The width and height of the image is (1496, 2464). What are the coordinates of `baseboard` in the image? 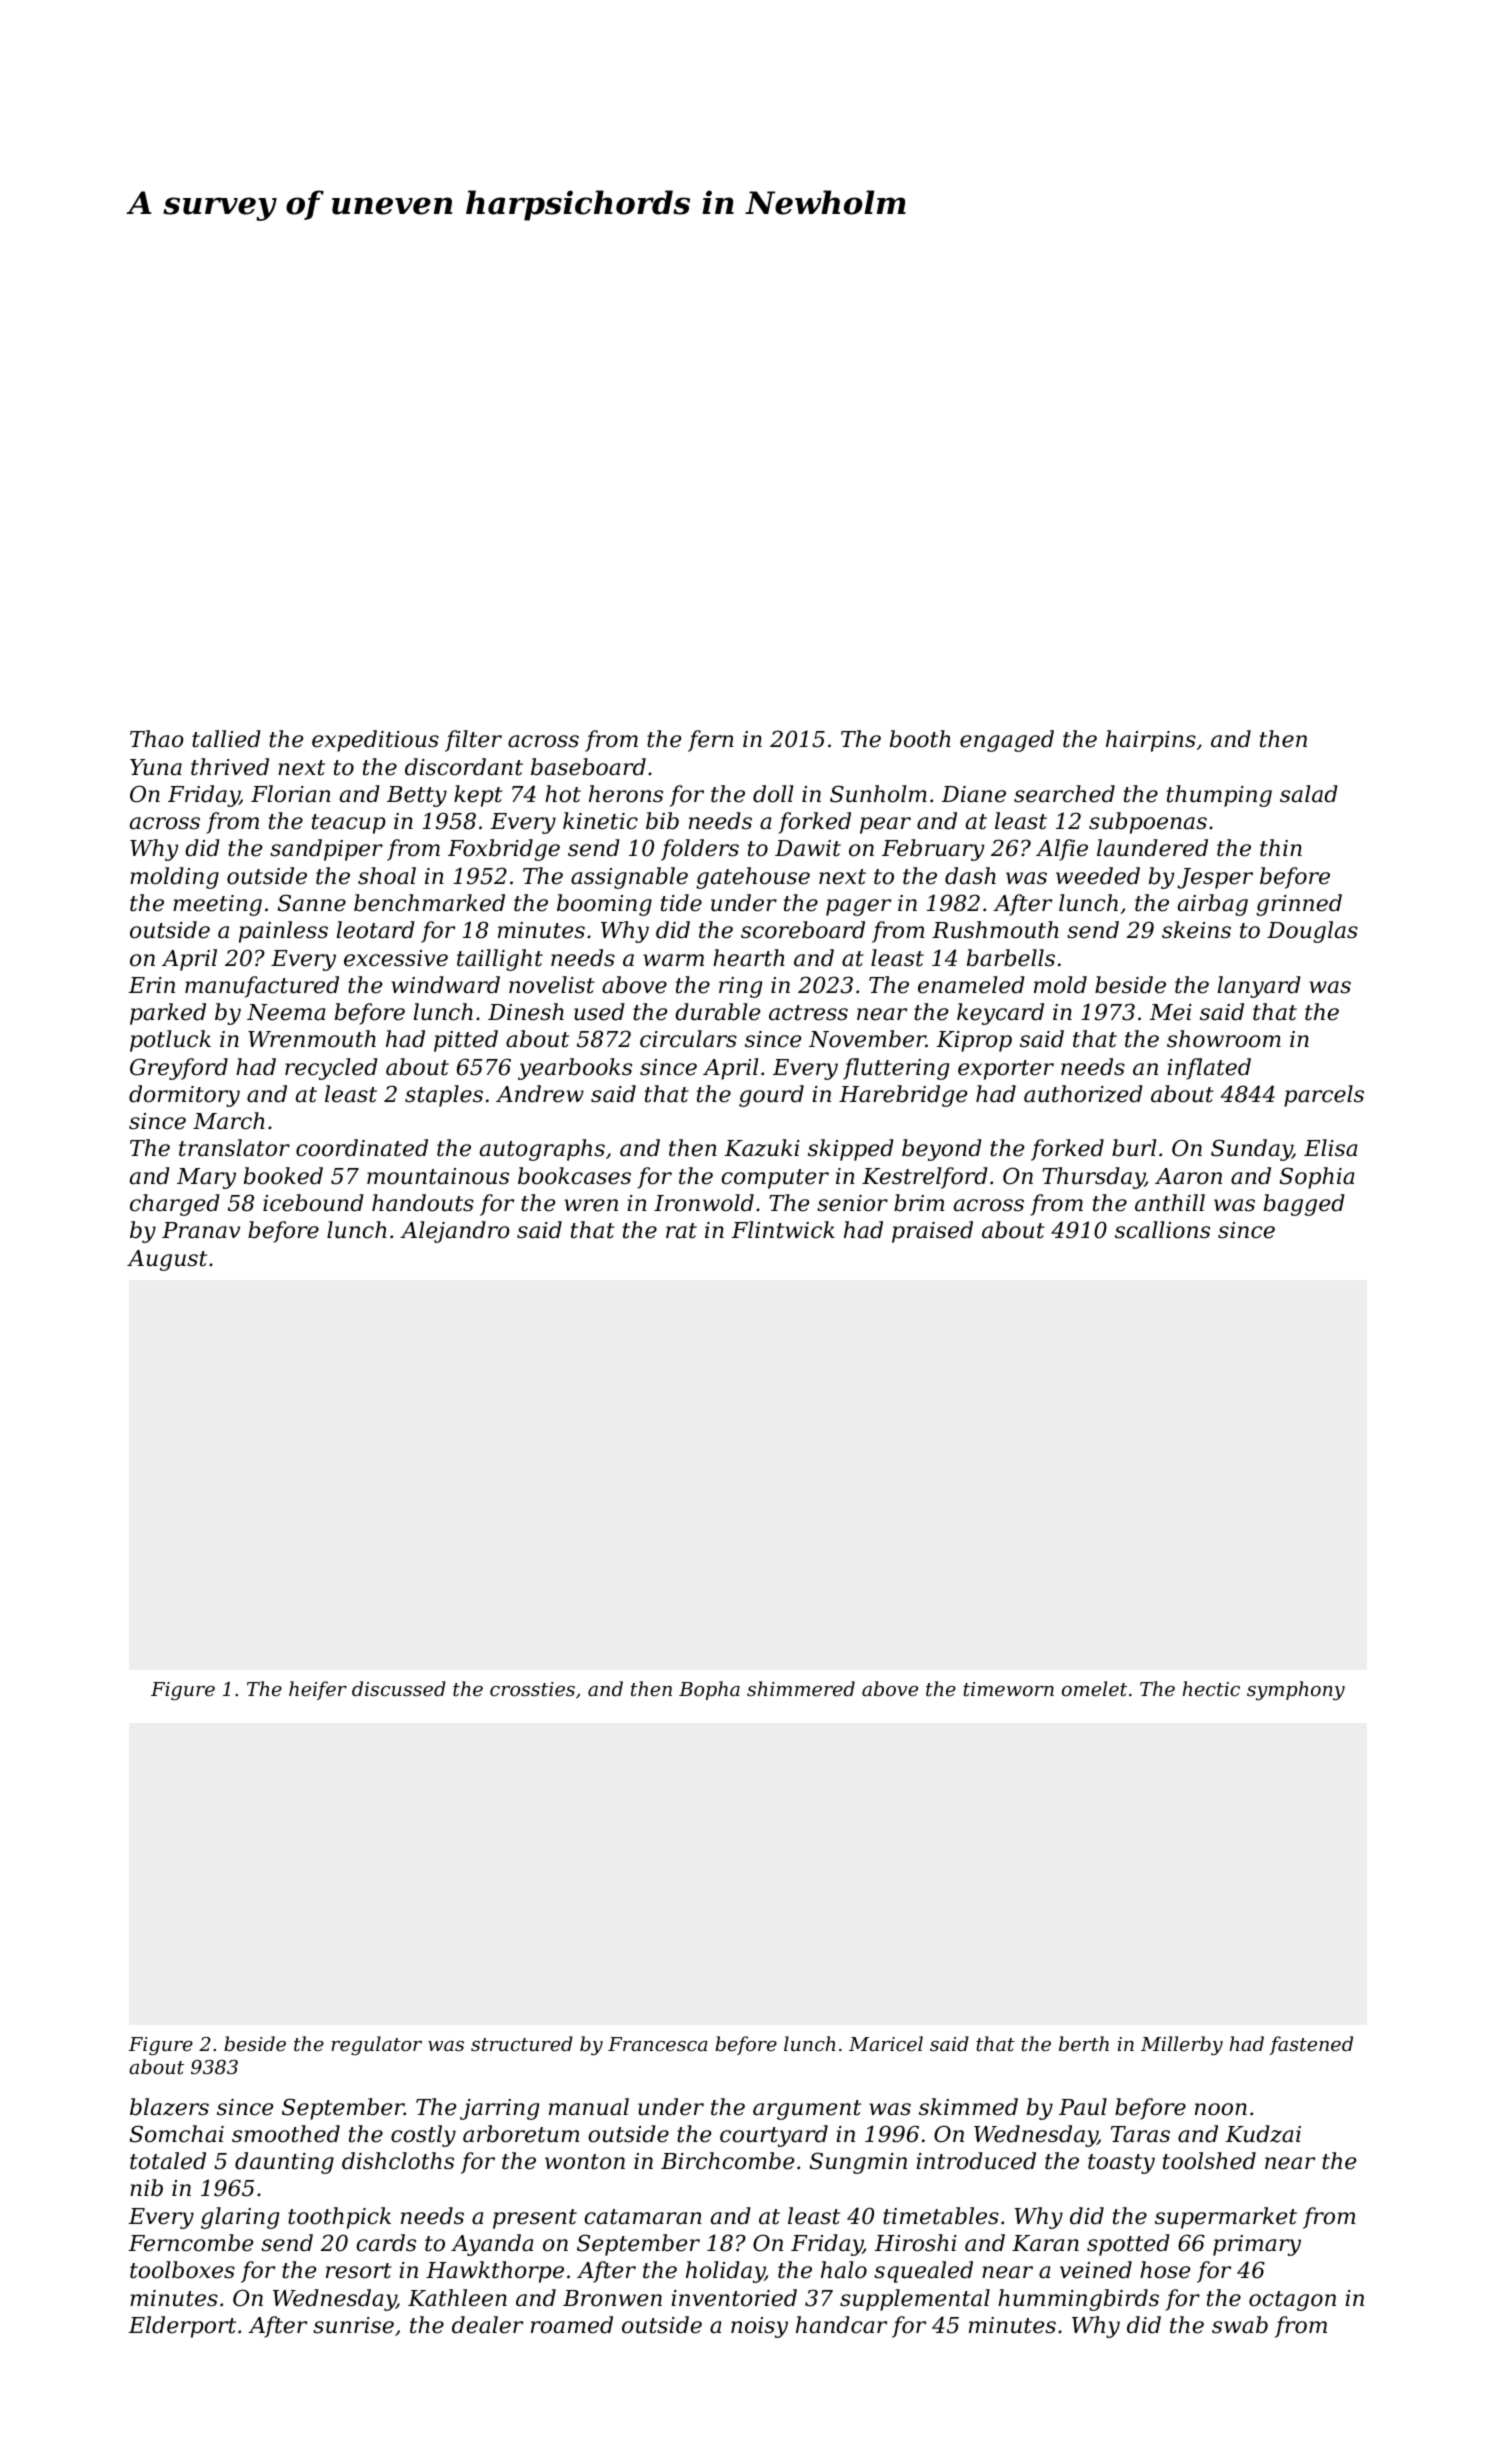 It's located at (588, 767).
